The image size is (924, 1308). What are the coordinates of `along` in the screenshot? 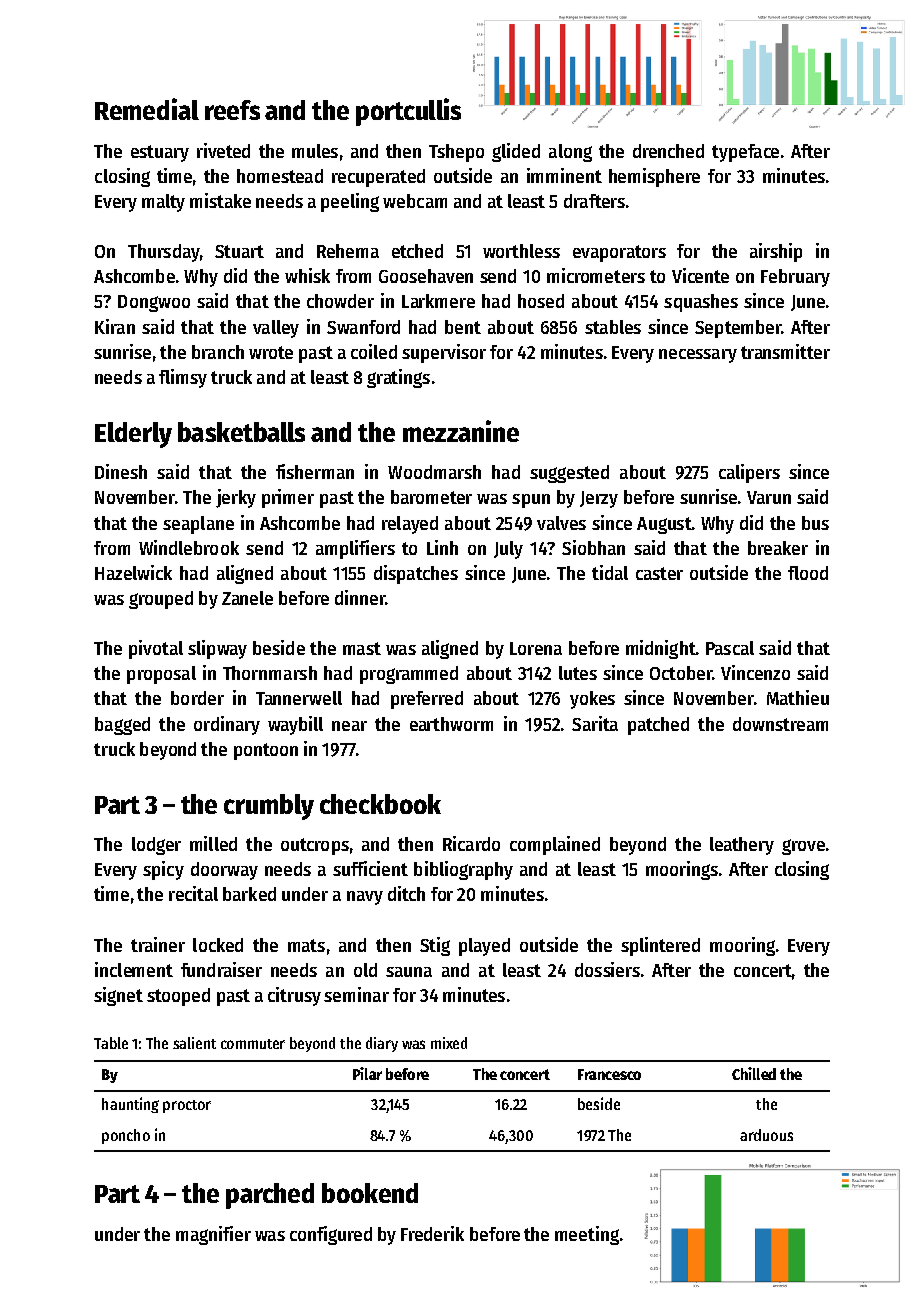 It's located at (570, 153).
